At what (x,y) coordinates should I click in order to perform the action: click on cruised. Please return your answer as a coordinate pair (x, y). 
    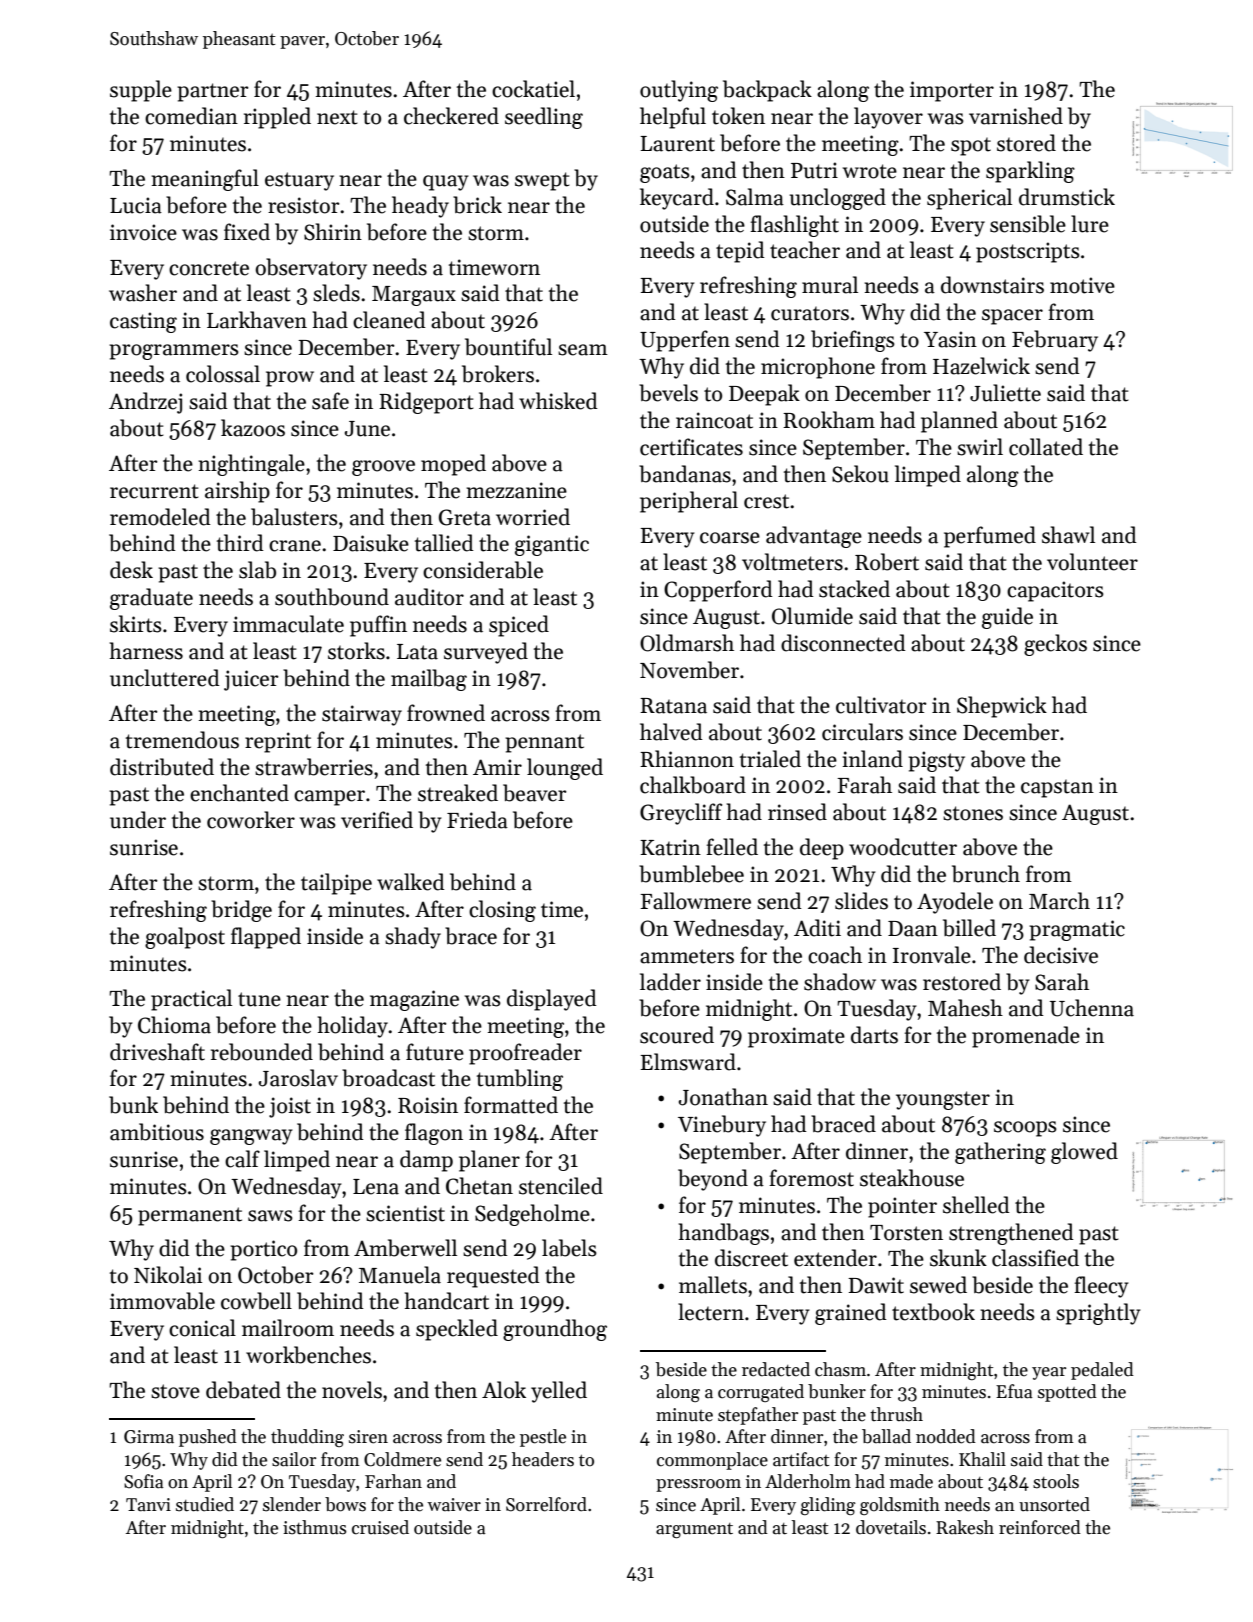
    Looking at the image, I should click on (380, 1527).
